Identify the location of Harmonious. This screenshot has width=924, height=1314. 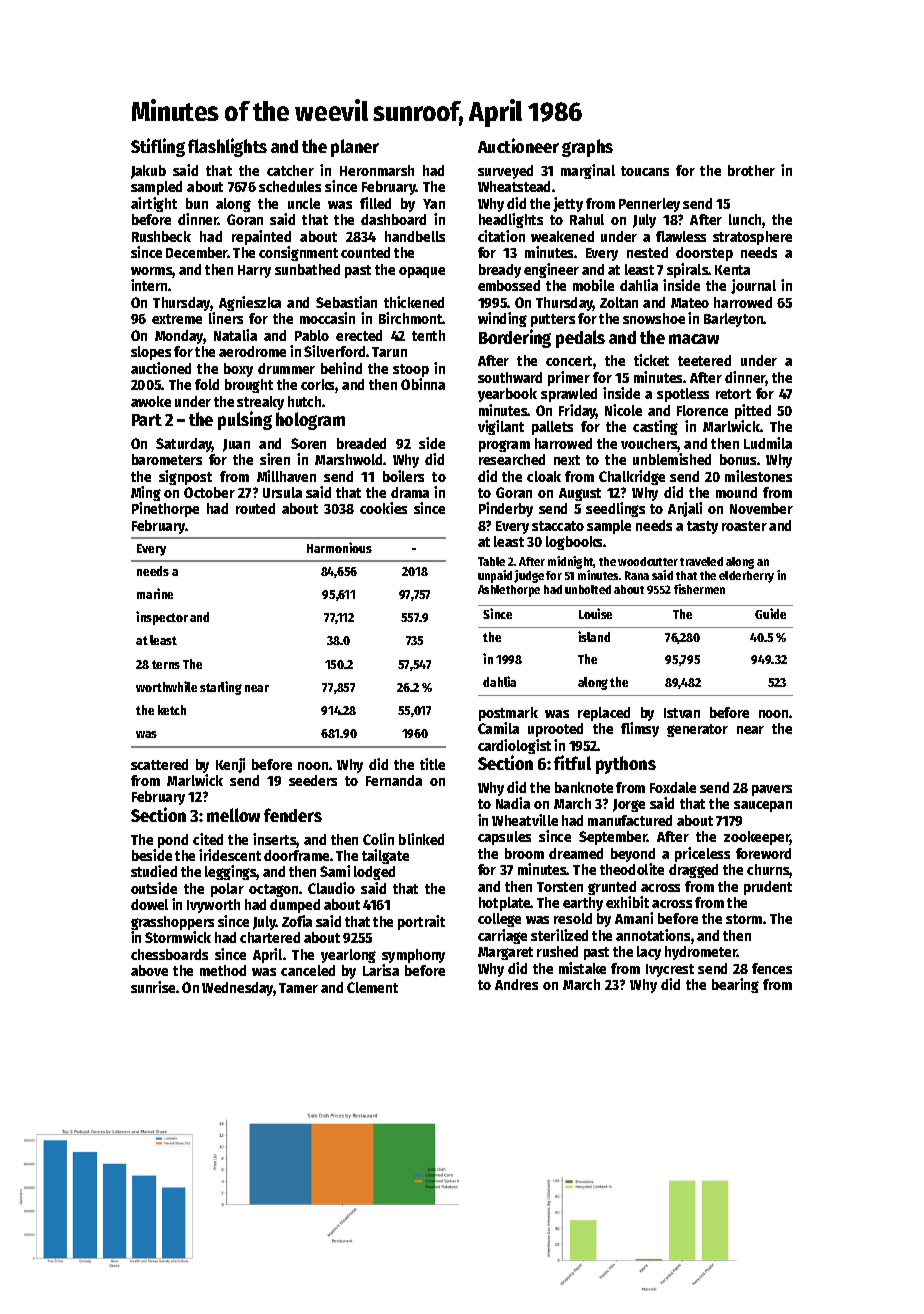
(339, 547).
